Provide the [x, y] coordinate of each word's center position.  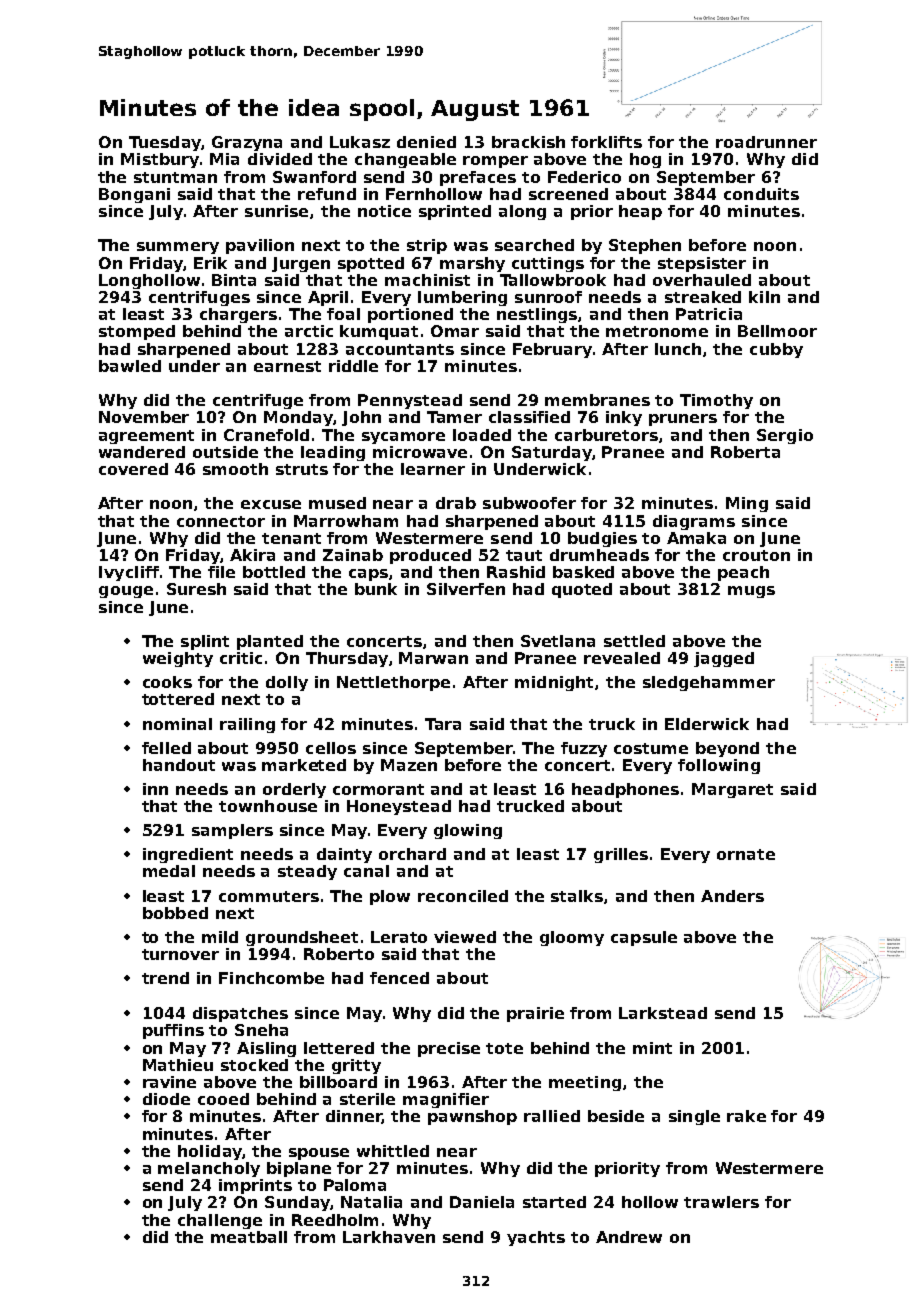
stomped [137, 332]
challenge [220, 1221]
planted [270, 642]
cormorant [378, 789]
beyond [727, 749]
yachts [536, 1238]
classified [529, 417]
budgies [602, 539]
